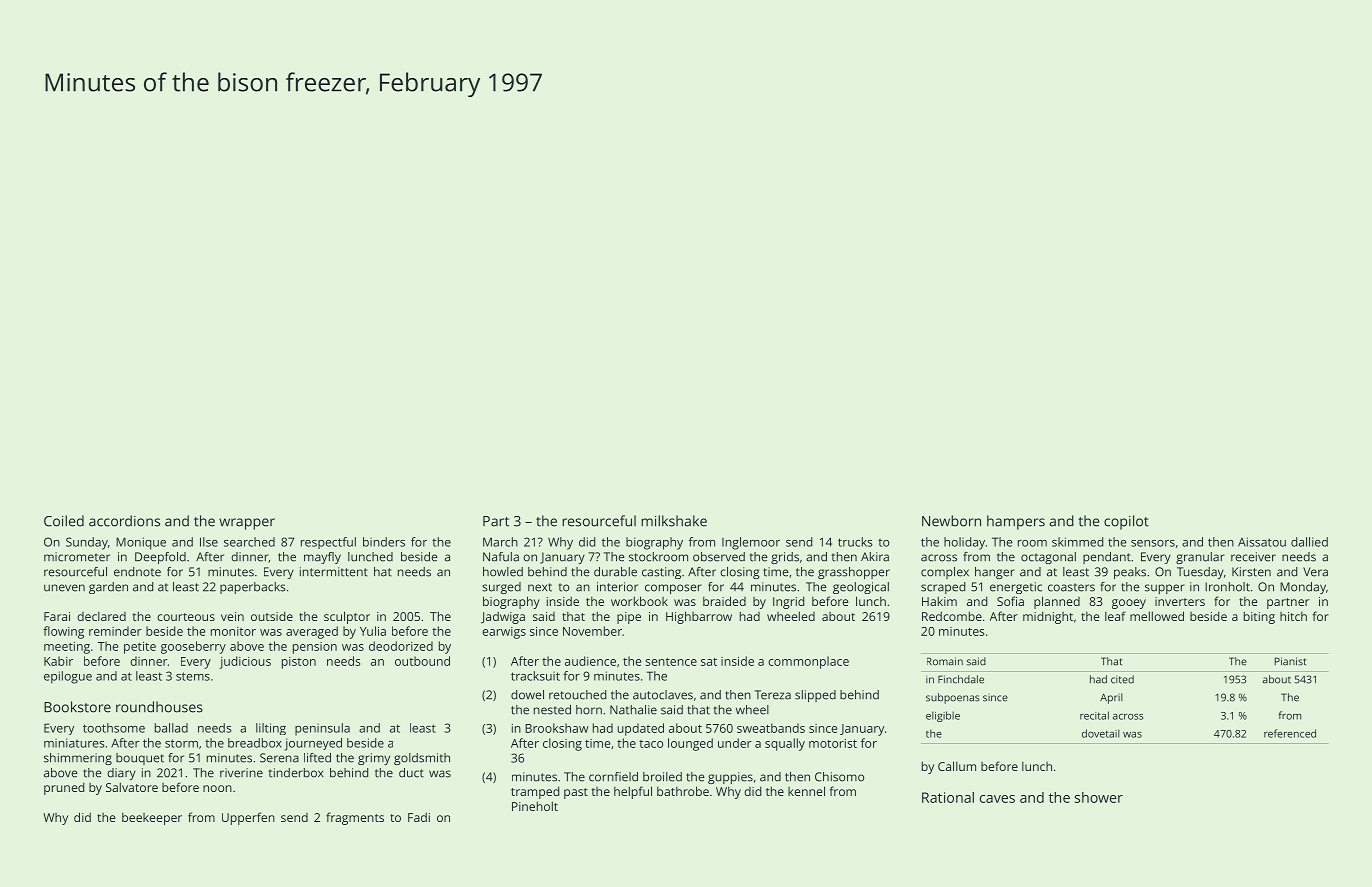 This screenshot has height=887, width=1372. What do you see at coordinates (299, 663) in the screenshot?
I see `piston` at bounding box center [299, 663].
